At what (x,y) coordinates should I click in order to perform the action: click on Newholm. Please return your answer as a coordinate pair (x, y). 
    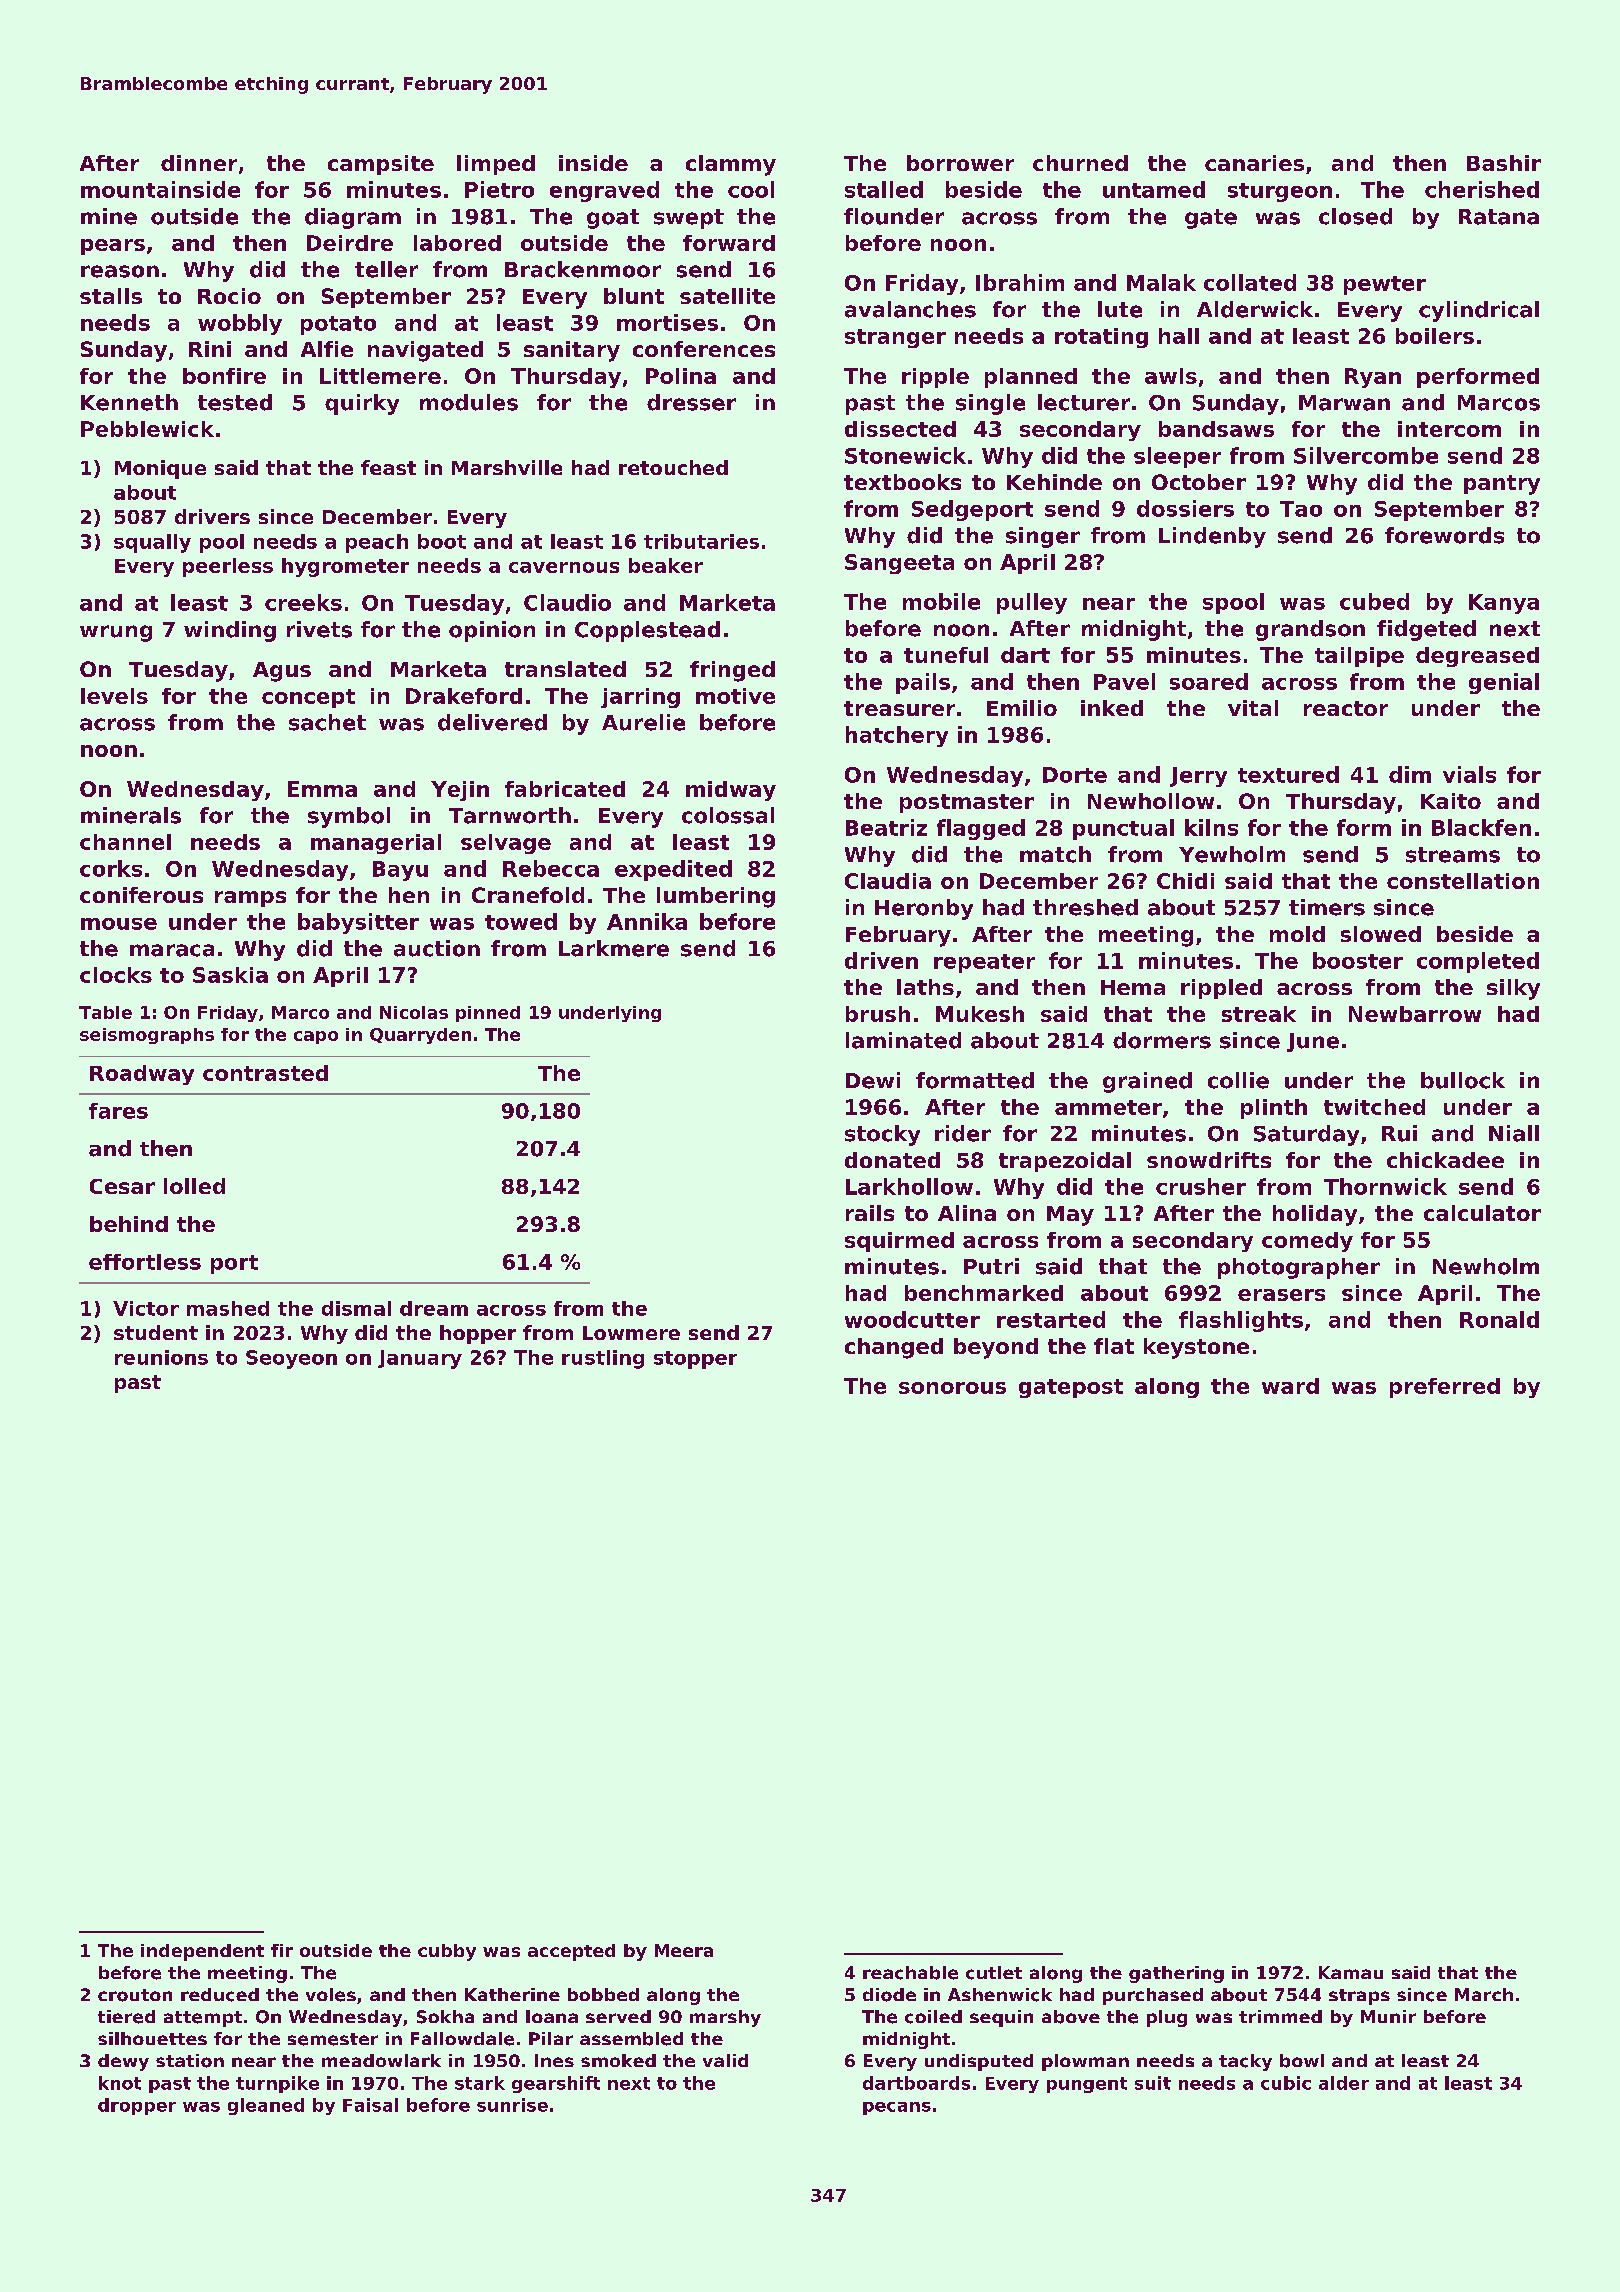
    Looking at the image, I should click on (1486, 1266).
